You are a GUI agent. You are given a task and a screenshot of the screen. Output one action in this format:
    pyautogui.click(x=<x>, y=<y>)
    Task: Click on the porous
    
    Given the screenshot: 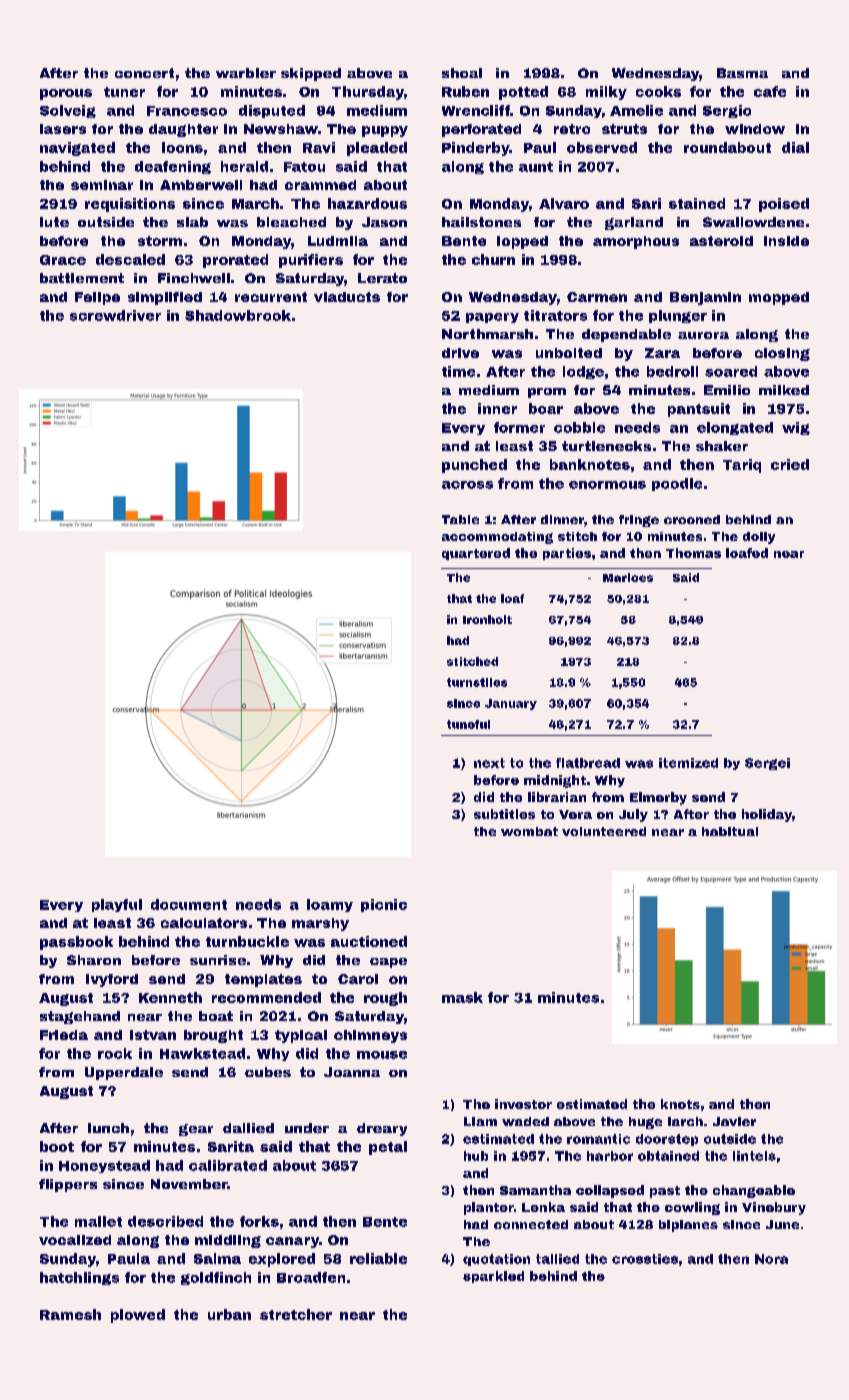 What is the action you would take?
    pyautogui.click(x=66, y=94)
